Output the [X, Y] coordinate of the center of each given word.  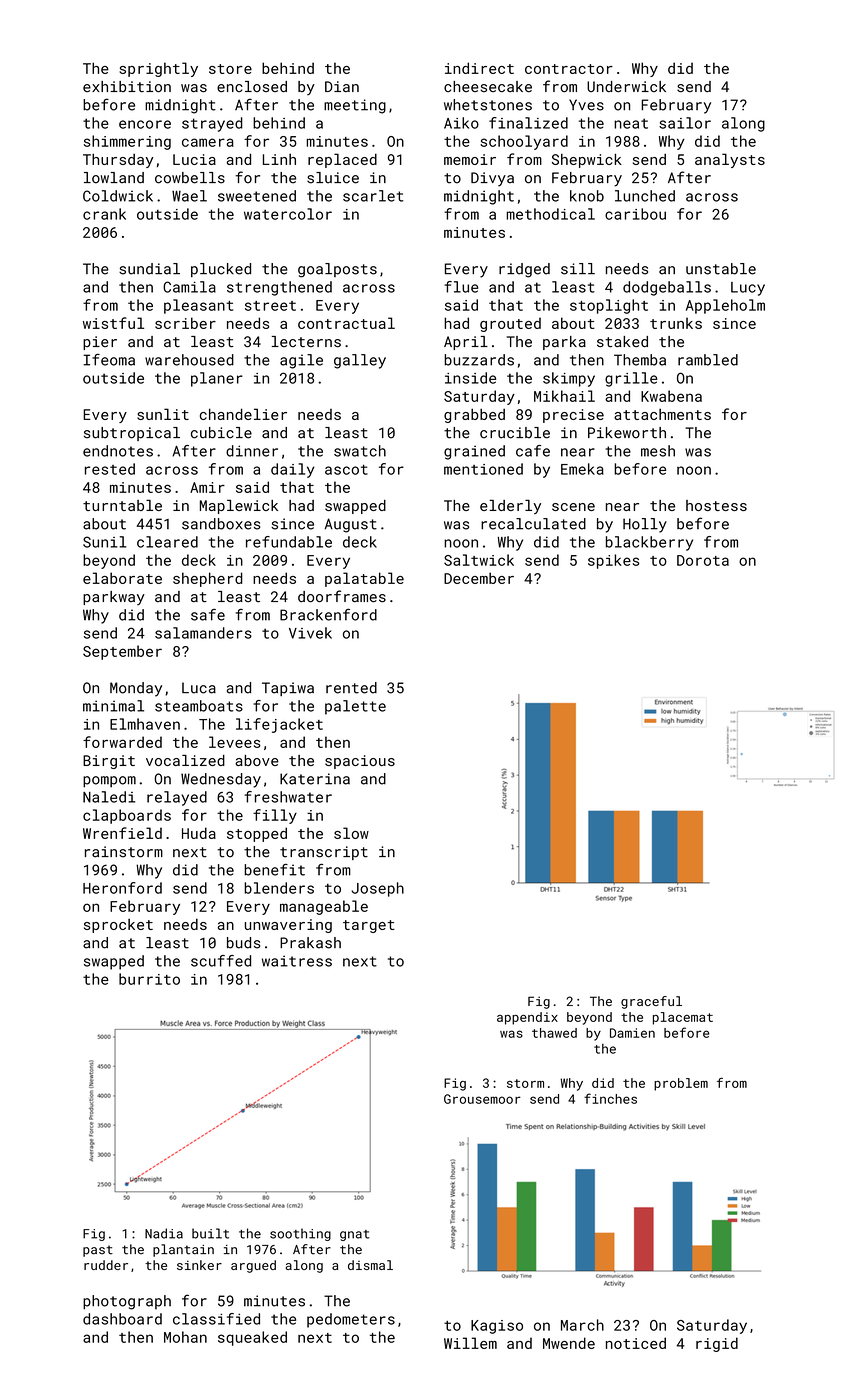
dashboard [122, 1319]
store [230, 69]
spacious [360, 762]
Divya [492, 179]
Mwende [569, 1343]
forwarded [122, 742]
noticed [636, 1343]
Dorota [703, 560]
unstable [721, 269]
